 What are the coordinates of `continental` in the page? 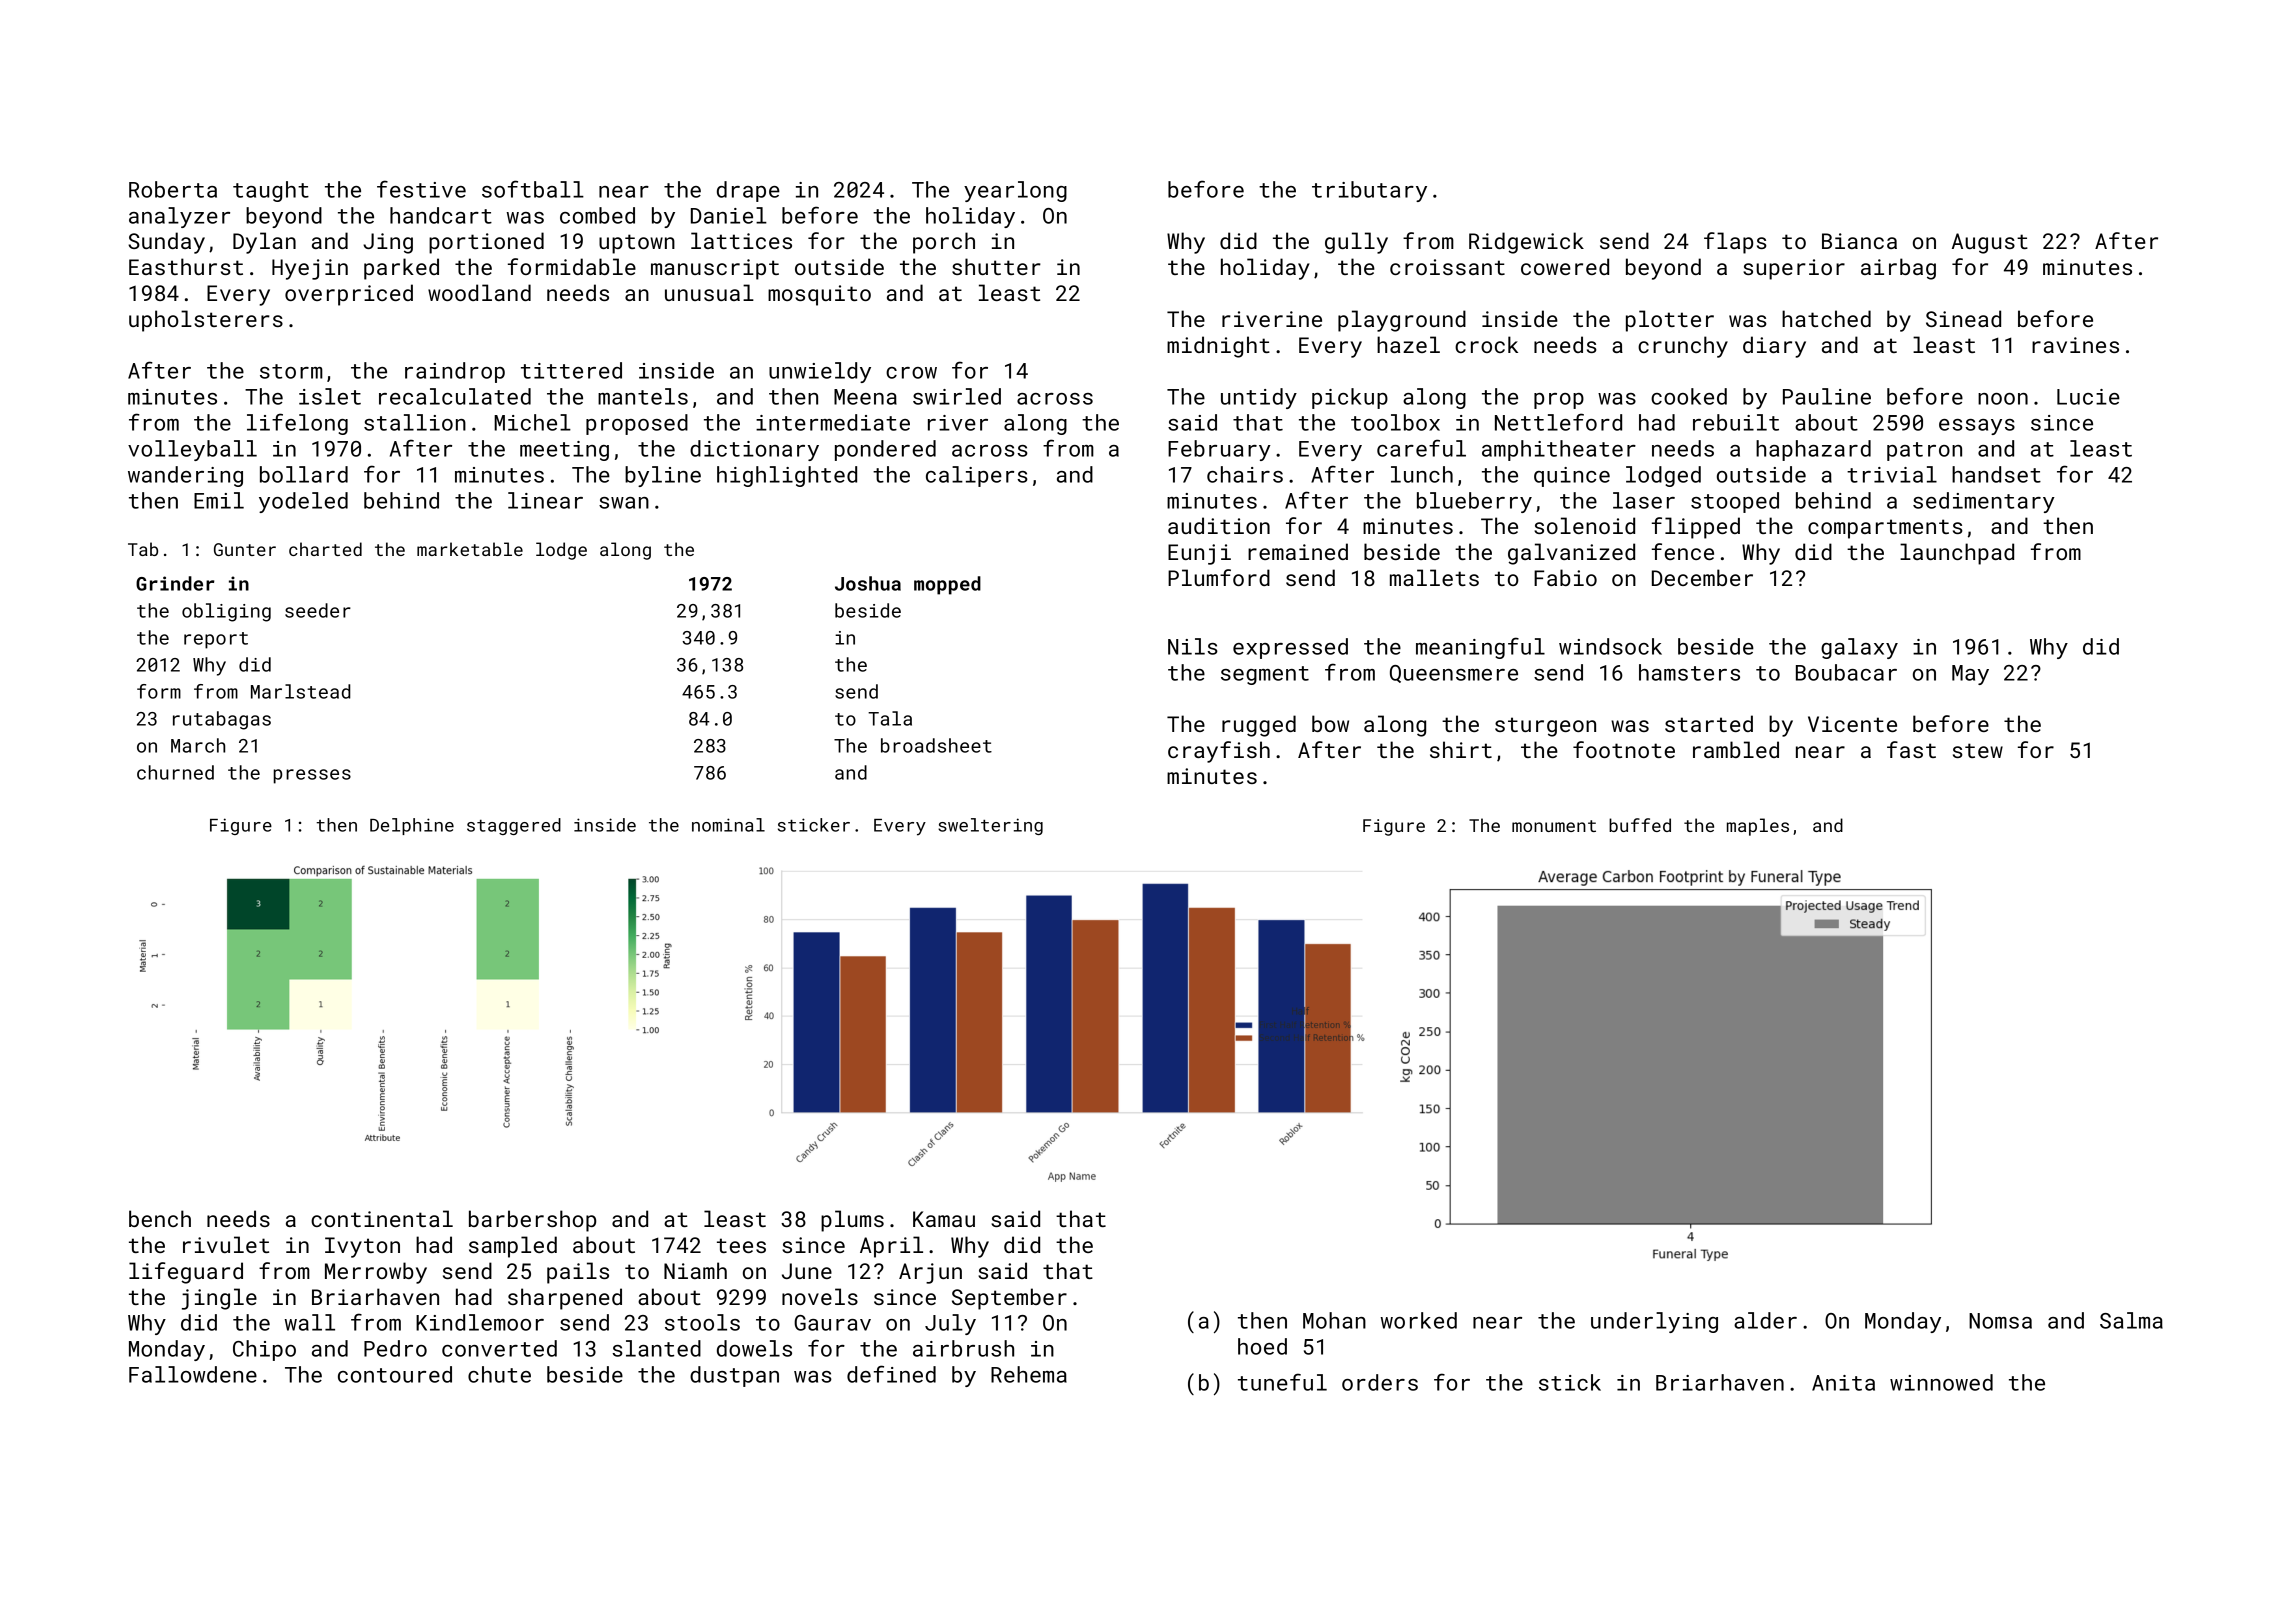 It's located at (382, 1218).
